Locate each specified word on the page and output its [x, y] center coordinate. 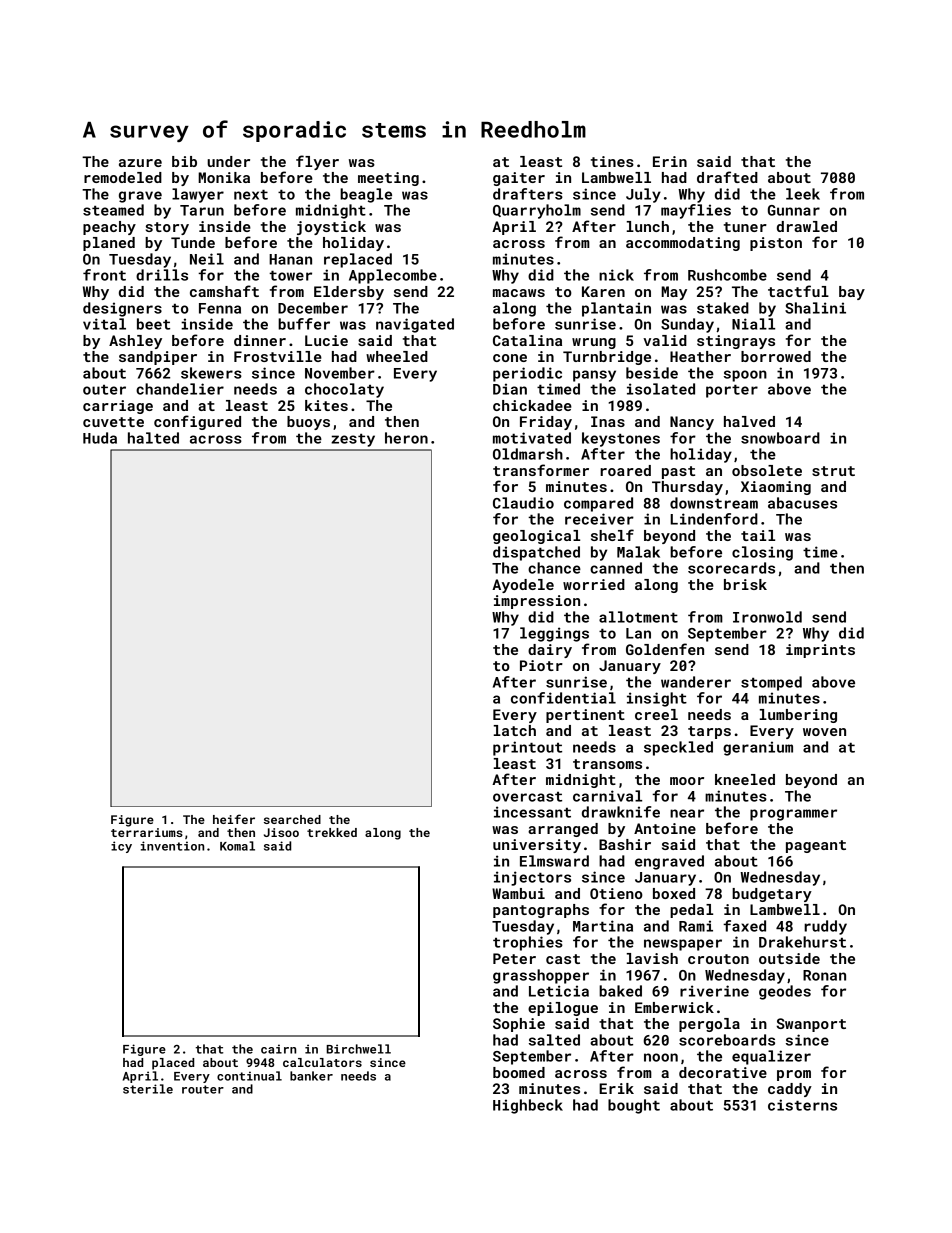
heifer [234, 819]
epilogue [563, 1009]
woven [824, 732]
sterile [148, 1089]
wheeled [397, 356]
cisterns [802, 1105]
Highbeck [528, 1106]
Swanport [811, 1025]
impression [537, 602]
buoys [308, 423]
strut [833, 471]
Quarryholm [537, 211]
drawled [807, 226]
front [104, 275]
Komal [237, 846]
